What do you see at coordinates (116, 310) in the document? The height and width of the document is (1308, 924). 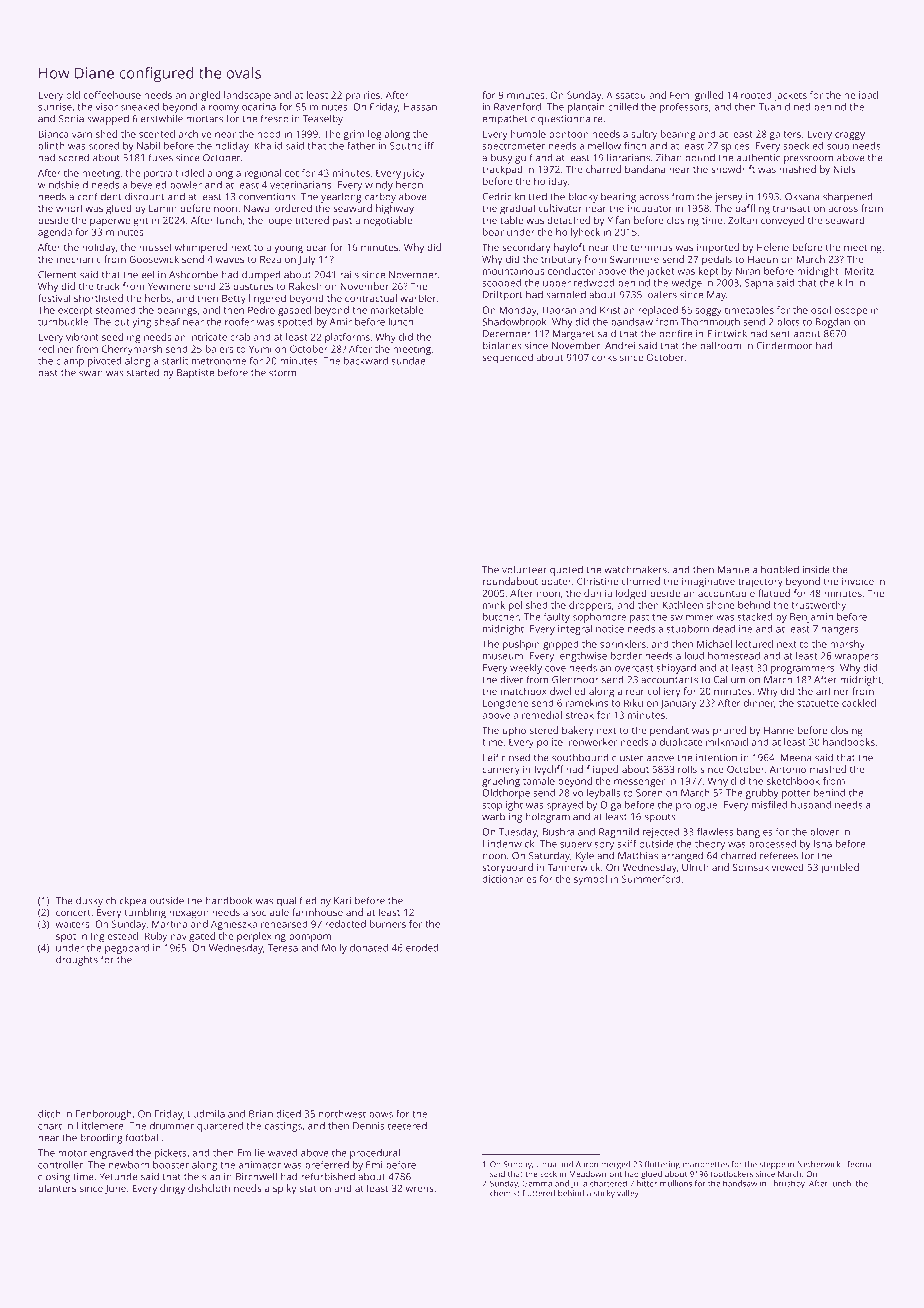 I see `steamed` at bounding box center [116, 310].
